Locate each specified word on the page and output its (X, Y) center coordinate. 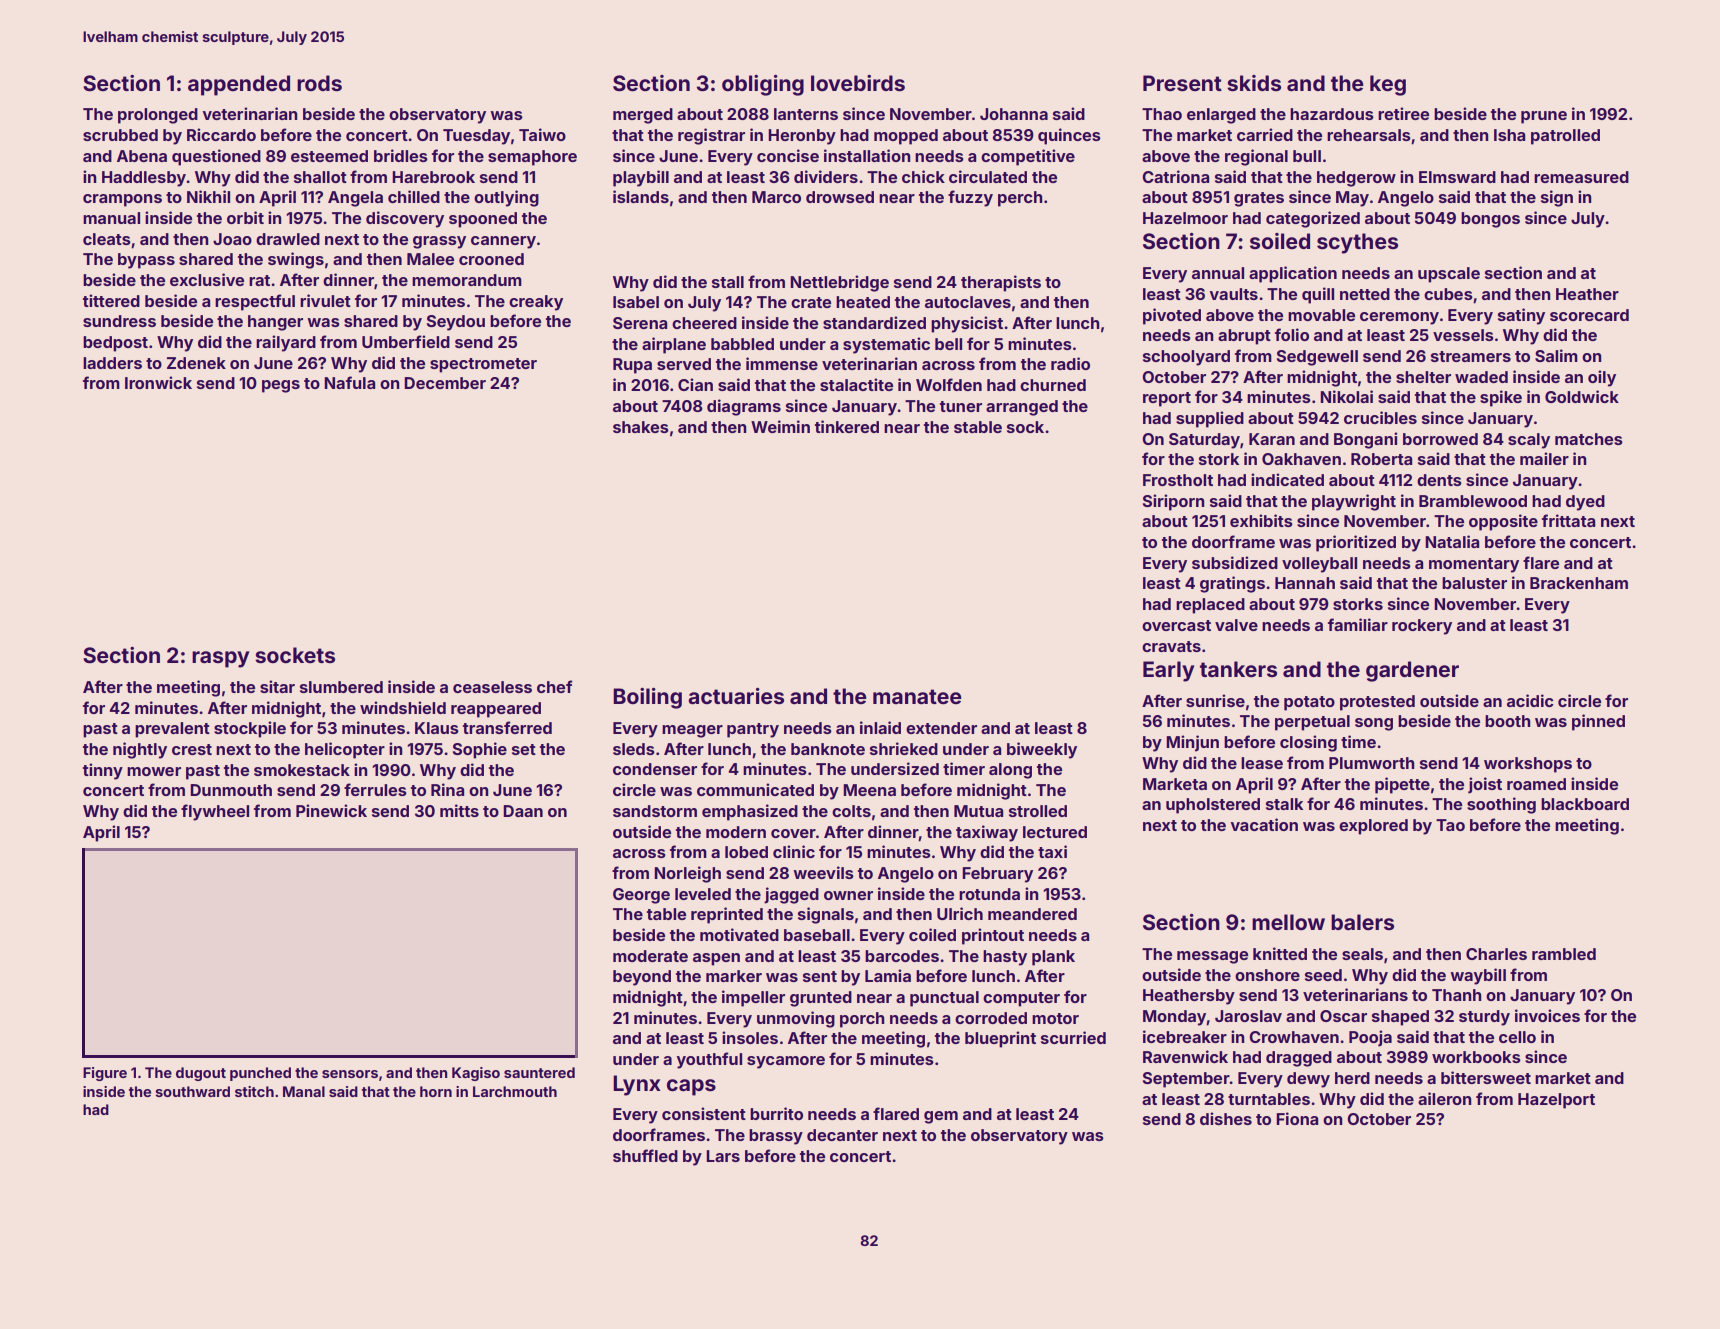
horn (436, 1091)
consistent (704, 1113)
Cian (695, 384)
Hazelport (1556, 1101)
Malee (430, 259)
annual (1218, 273)
